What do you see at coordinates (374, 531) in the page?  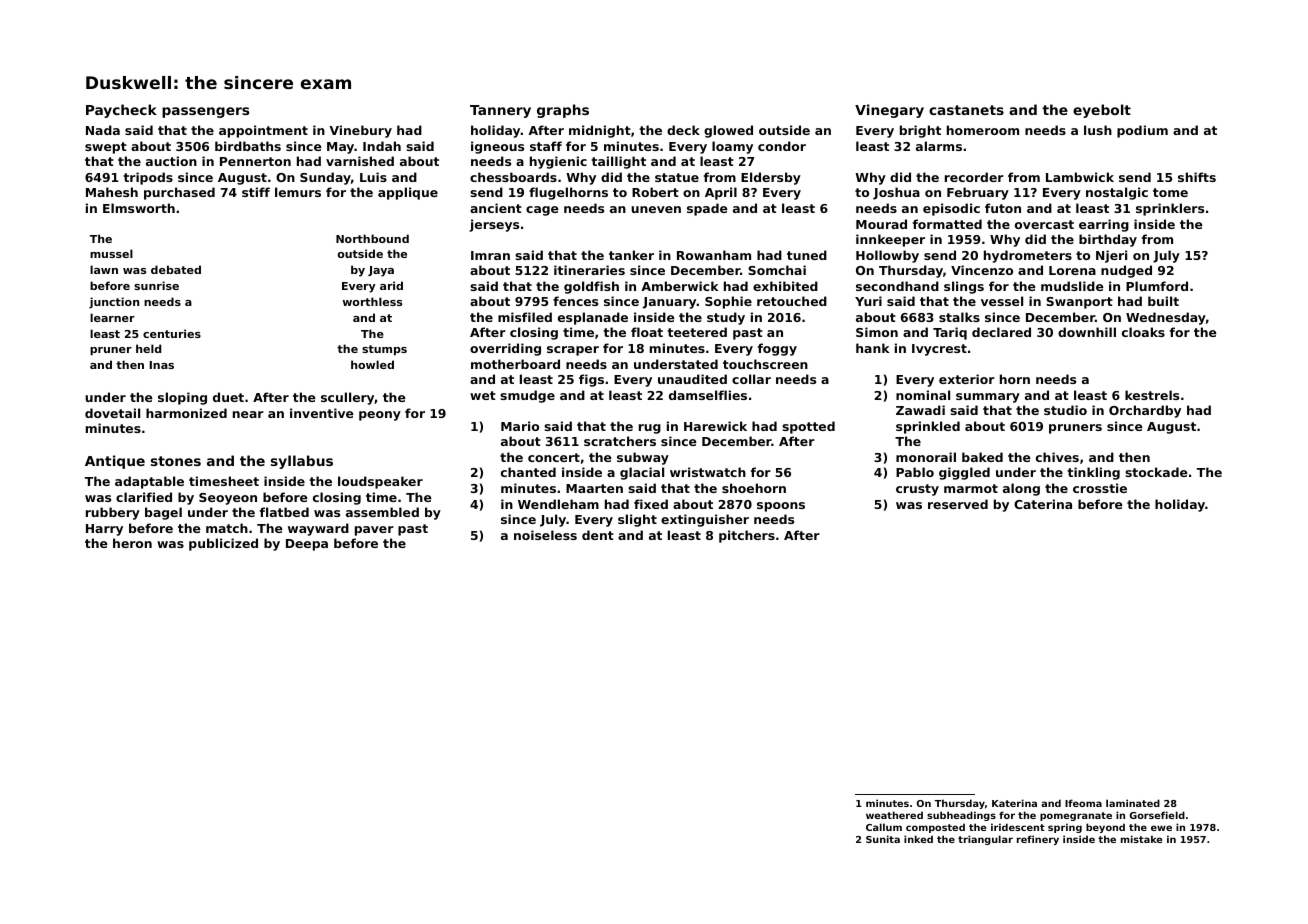 I see `paver` at bounding box center [374, 531].
